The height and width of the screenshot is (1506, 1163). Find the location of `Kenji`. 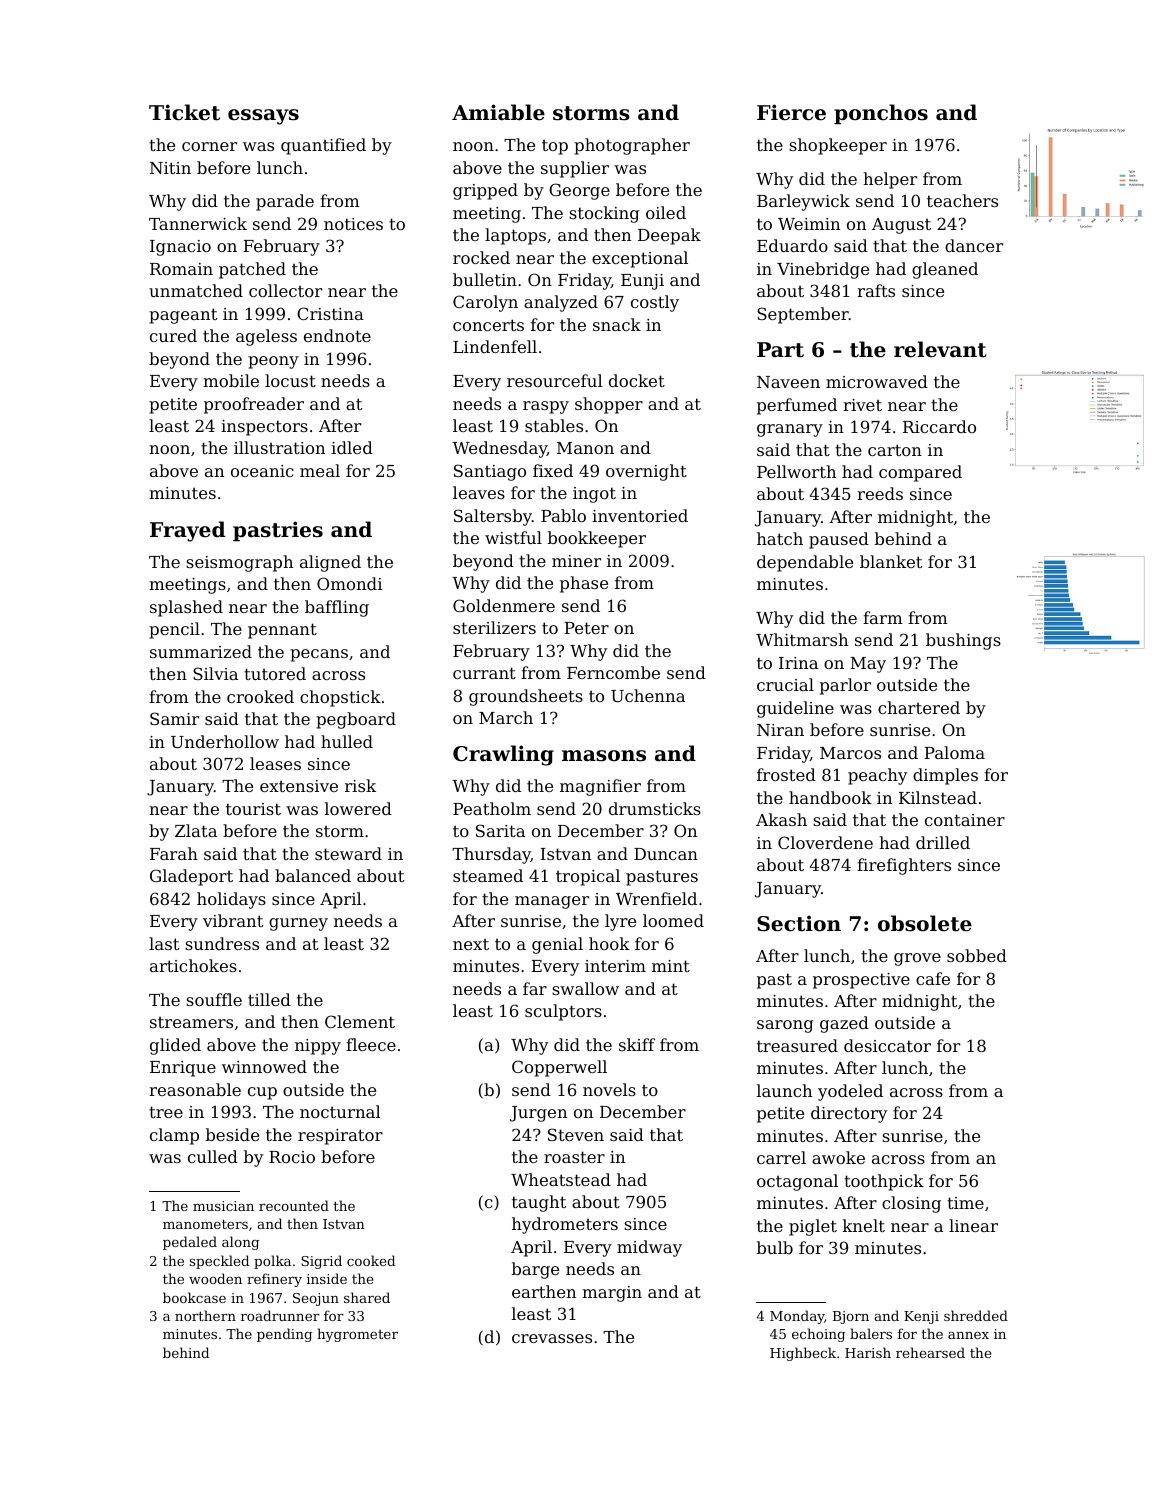

Kenji is located at coordinates (921, 1317).
